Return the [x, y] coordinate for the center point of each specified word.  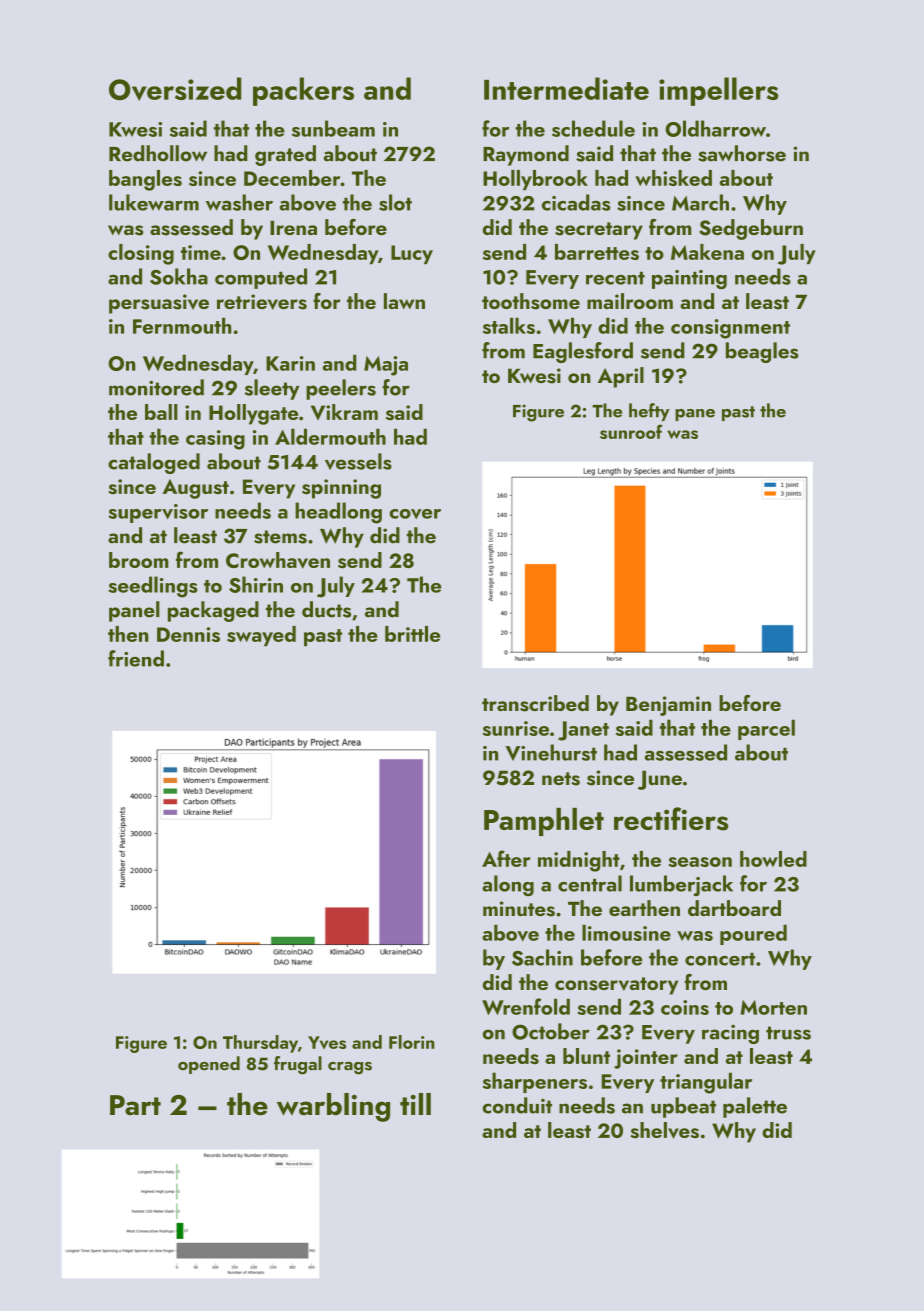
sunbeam [333, 128]
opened [209, 1065]
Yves [327, 1042]
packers [303, 91]
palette [755, 1107]
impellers [718, 91]
